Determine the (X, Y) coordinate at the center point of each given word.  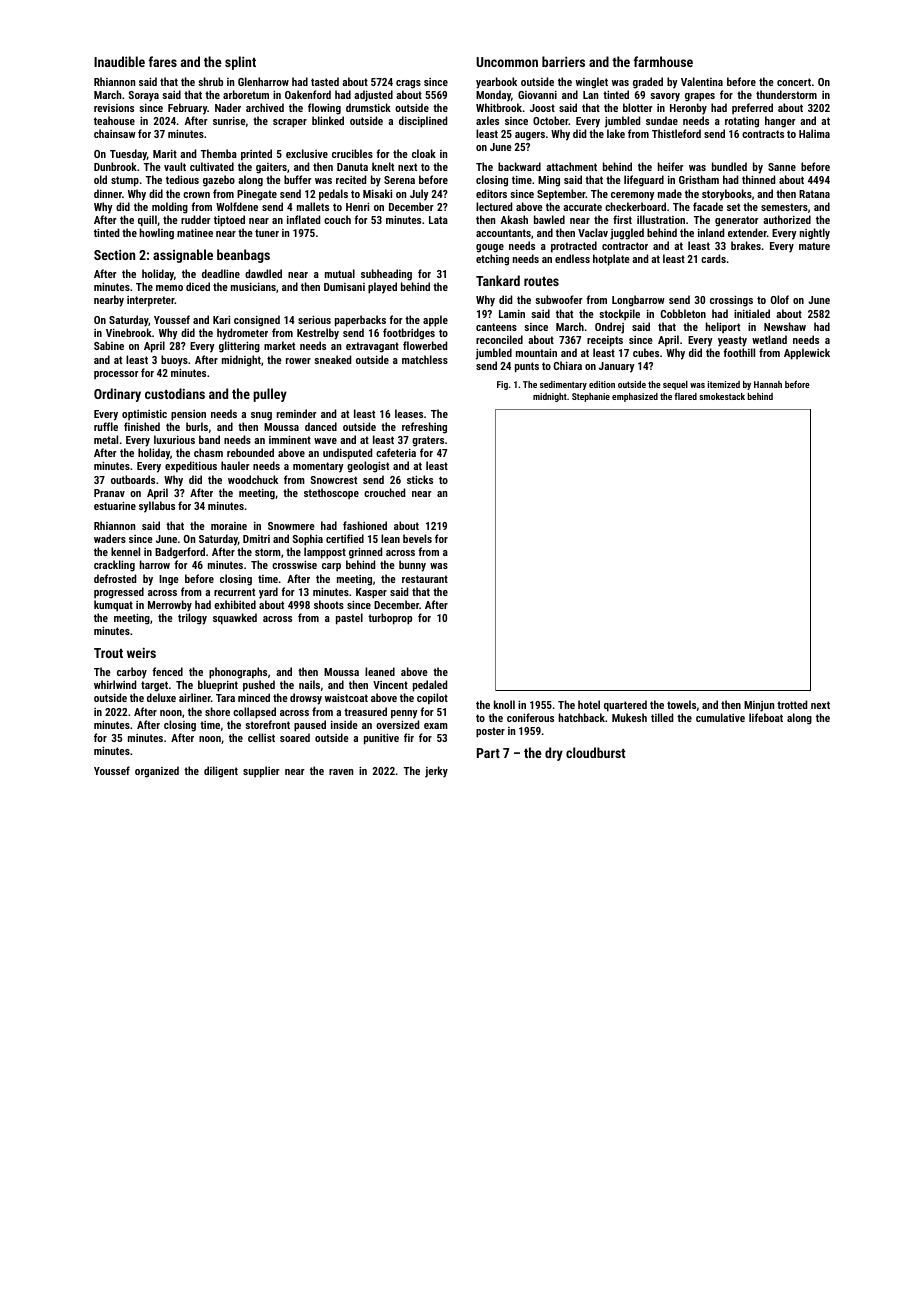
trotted (792, 704)
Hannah (768, 384)
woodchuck (253, 479)
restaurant (425, 579)
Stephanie (591, 397)
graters (428, 441)
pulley (270, 395)
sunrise (229, 121)
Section (114, 254)
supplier (261, 772)
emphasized (635, 397)
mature (814, 246)
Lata (438, 220)
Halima (814, 133)
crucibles (352, 153)
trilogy (192, 619)
